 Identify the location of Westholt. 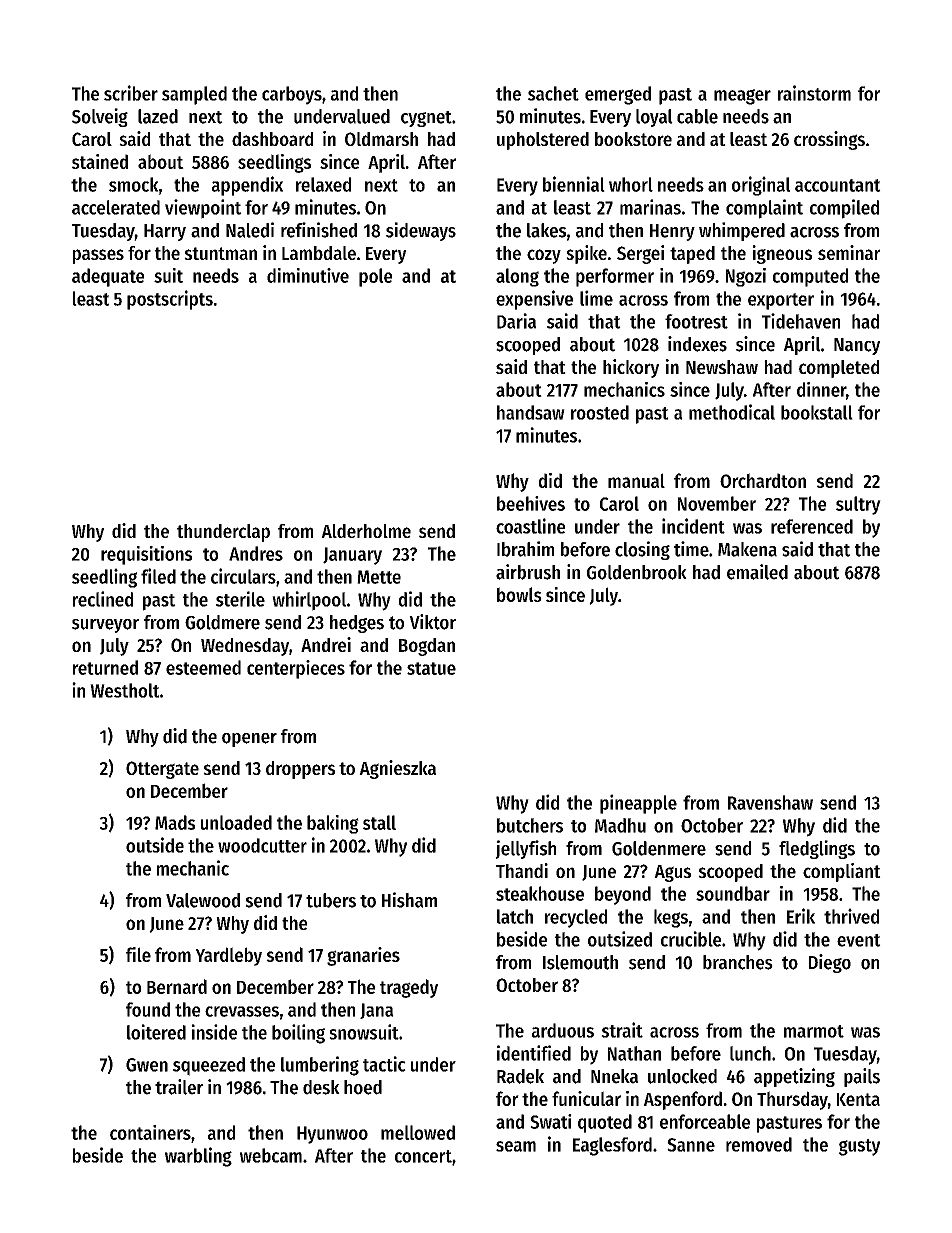
(125, 690).
